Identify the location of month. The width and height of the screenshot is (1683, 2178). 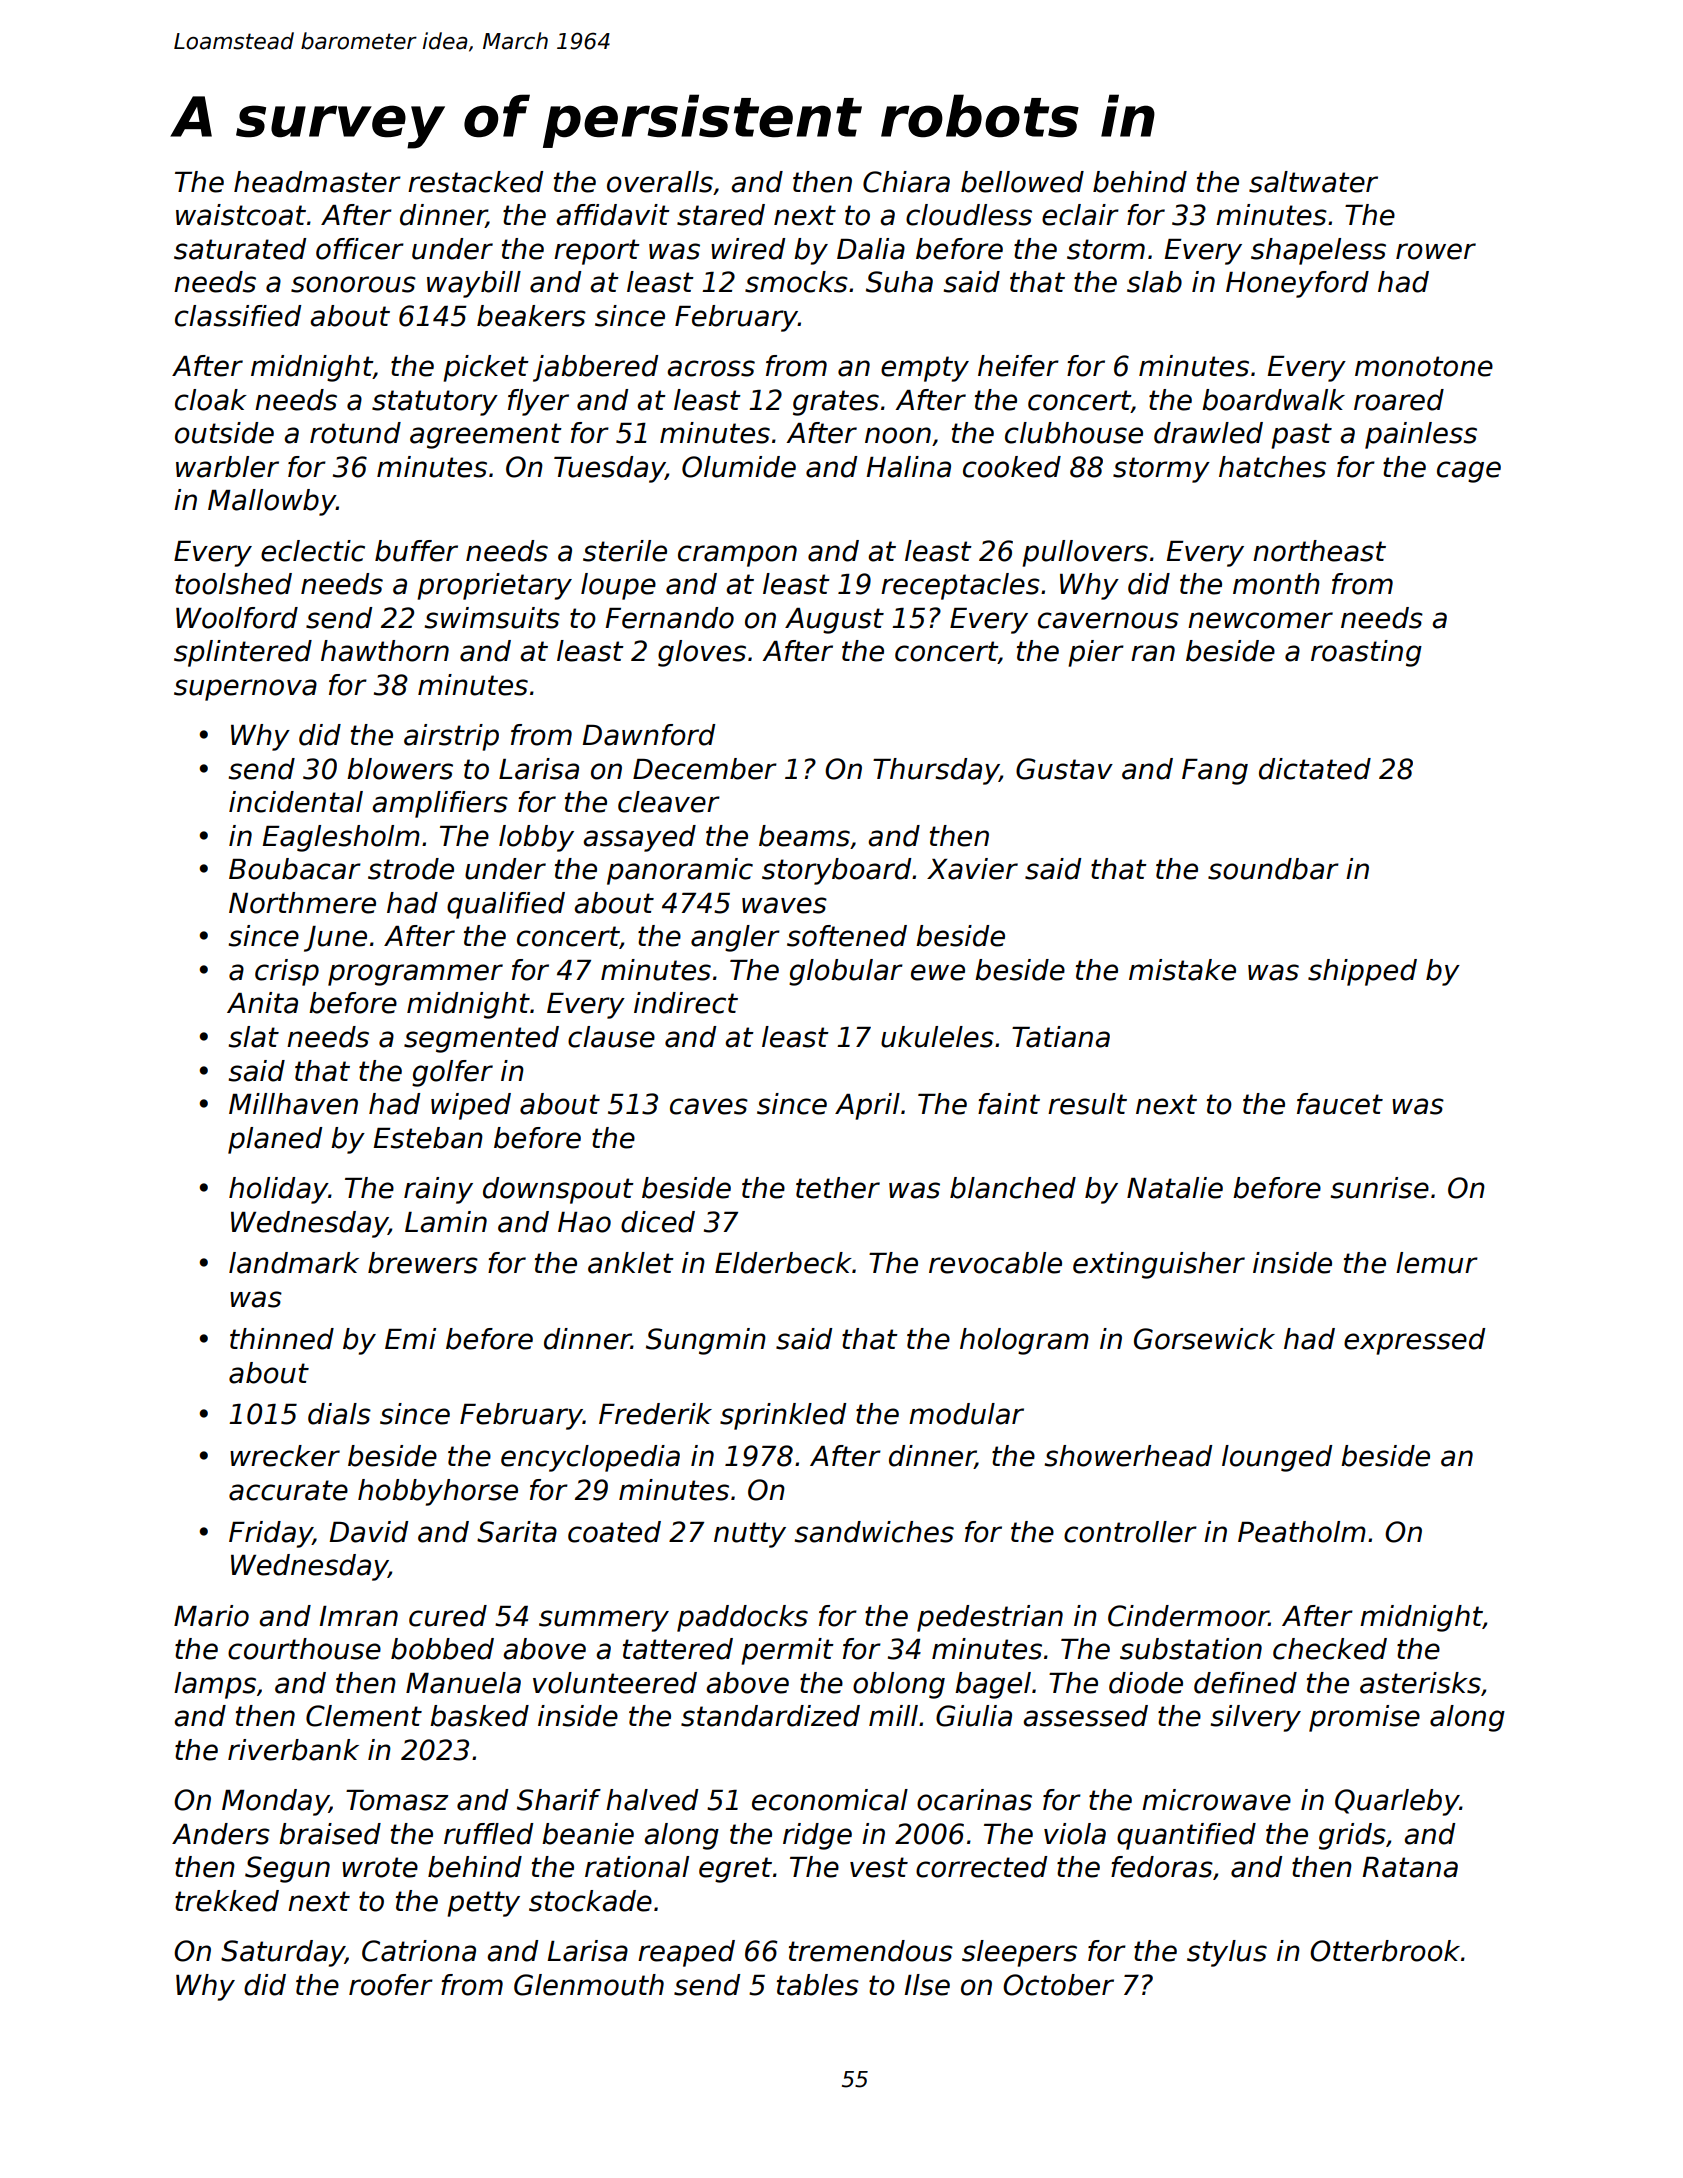
(1276, 584).
